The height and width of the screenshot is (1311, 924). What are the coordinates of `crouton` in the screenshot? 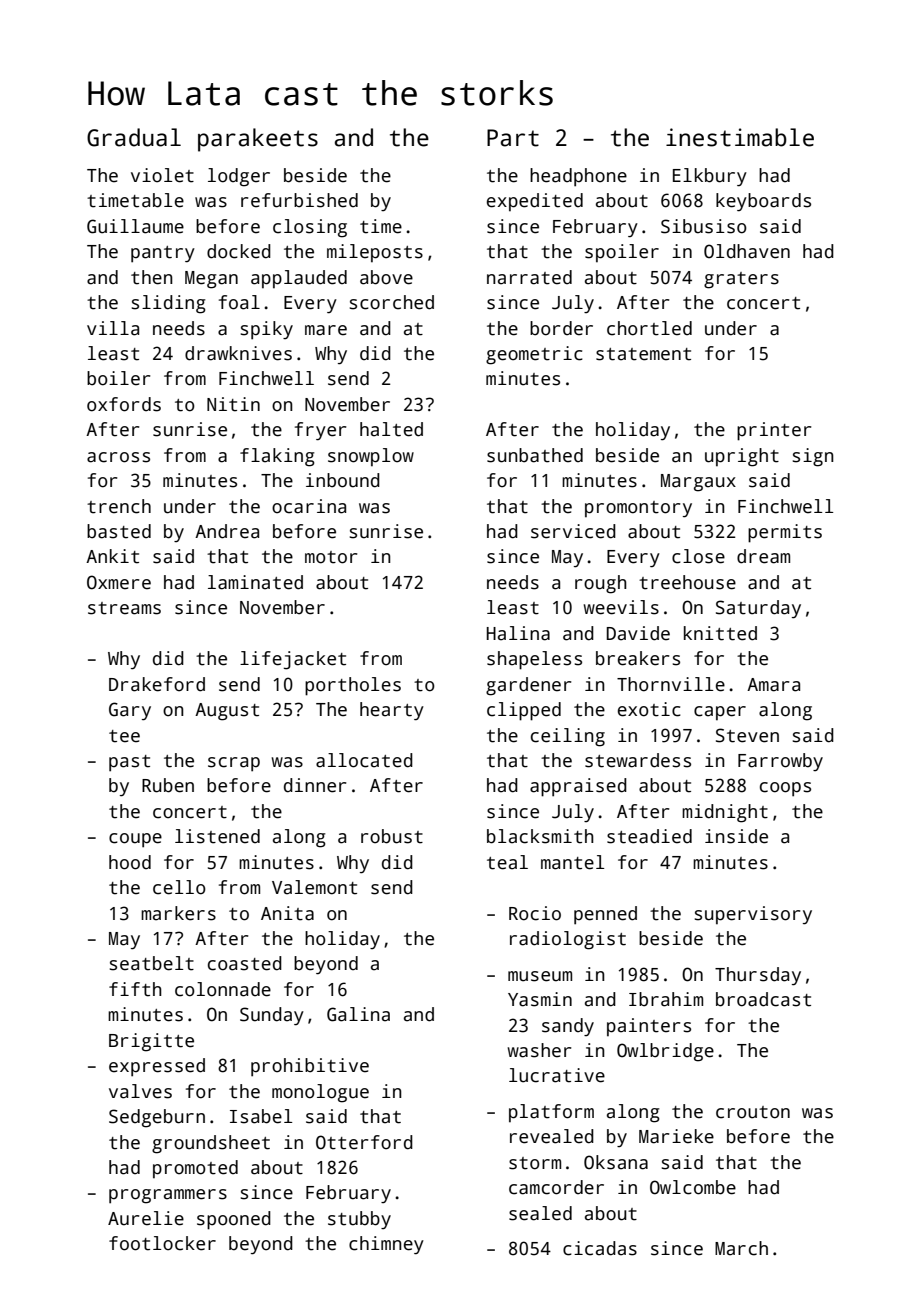 It's located at (753, 1112).
